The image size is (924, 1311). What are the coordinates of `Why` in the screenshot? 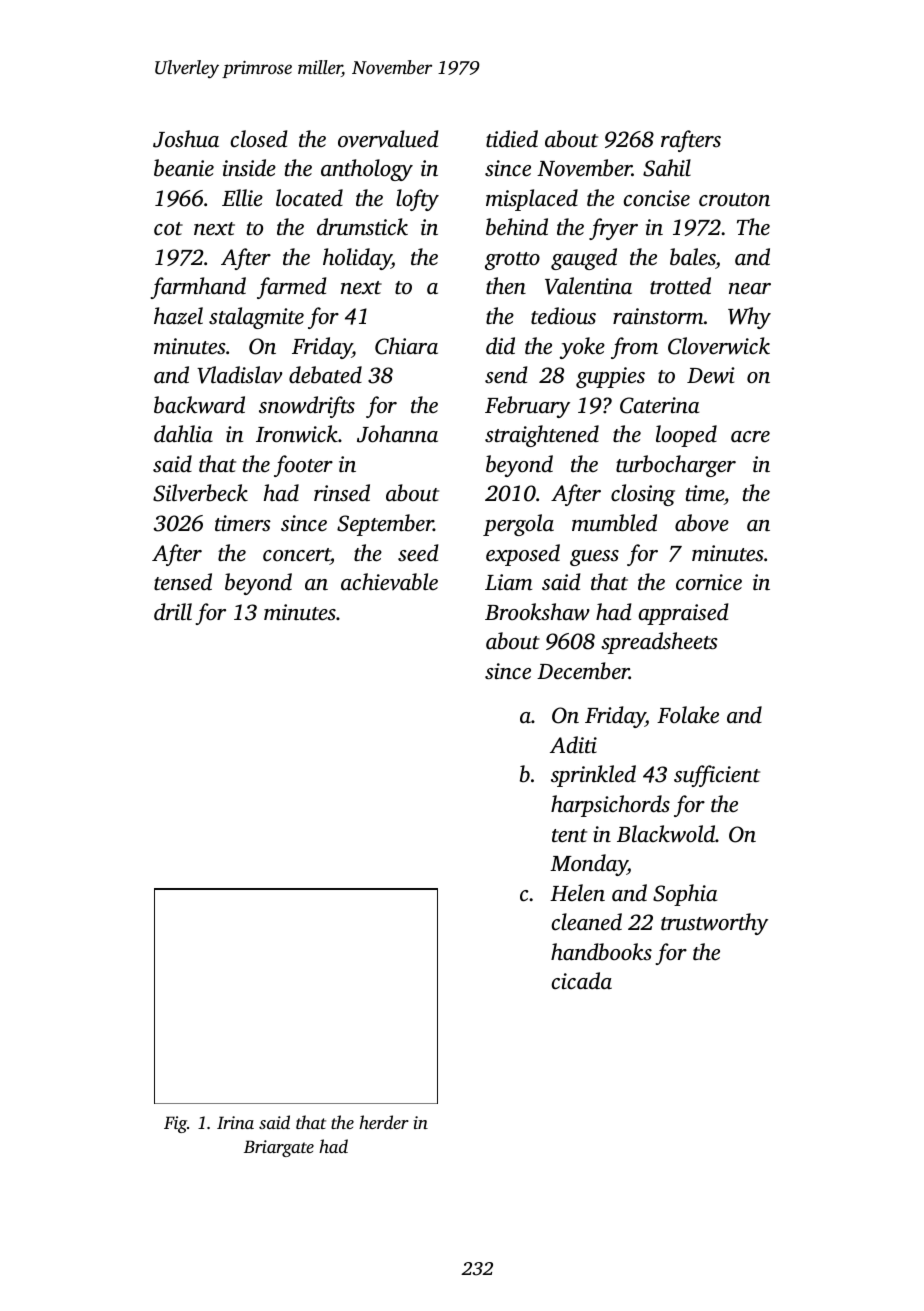 It's located at (749, 318).
